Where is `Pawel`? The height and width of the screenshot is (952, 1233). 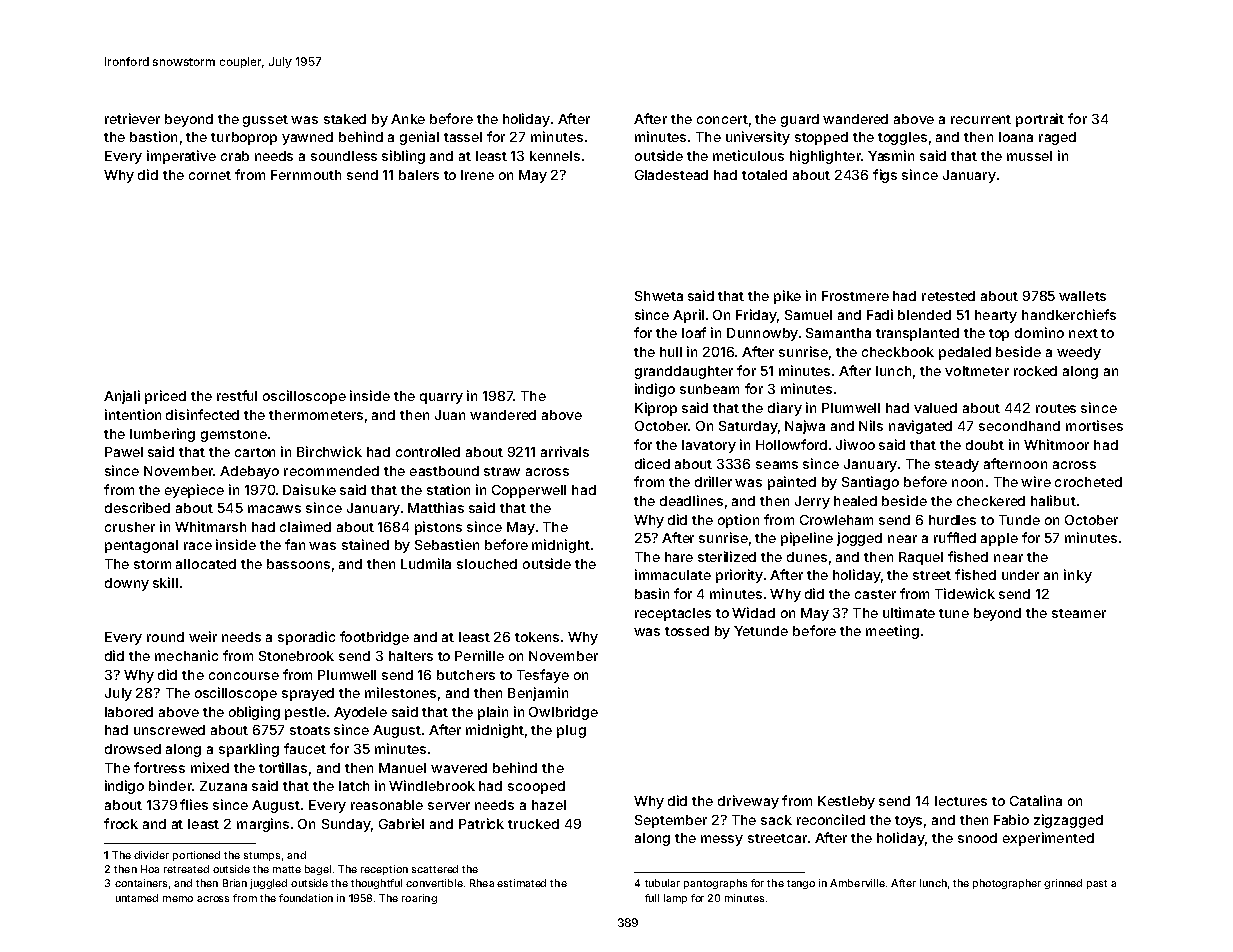 Pawel is located at coordinates (124, 452).
